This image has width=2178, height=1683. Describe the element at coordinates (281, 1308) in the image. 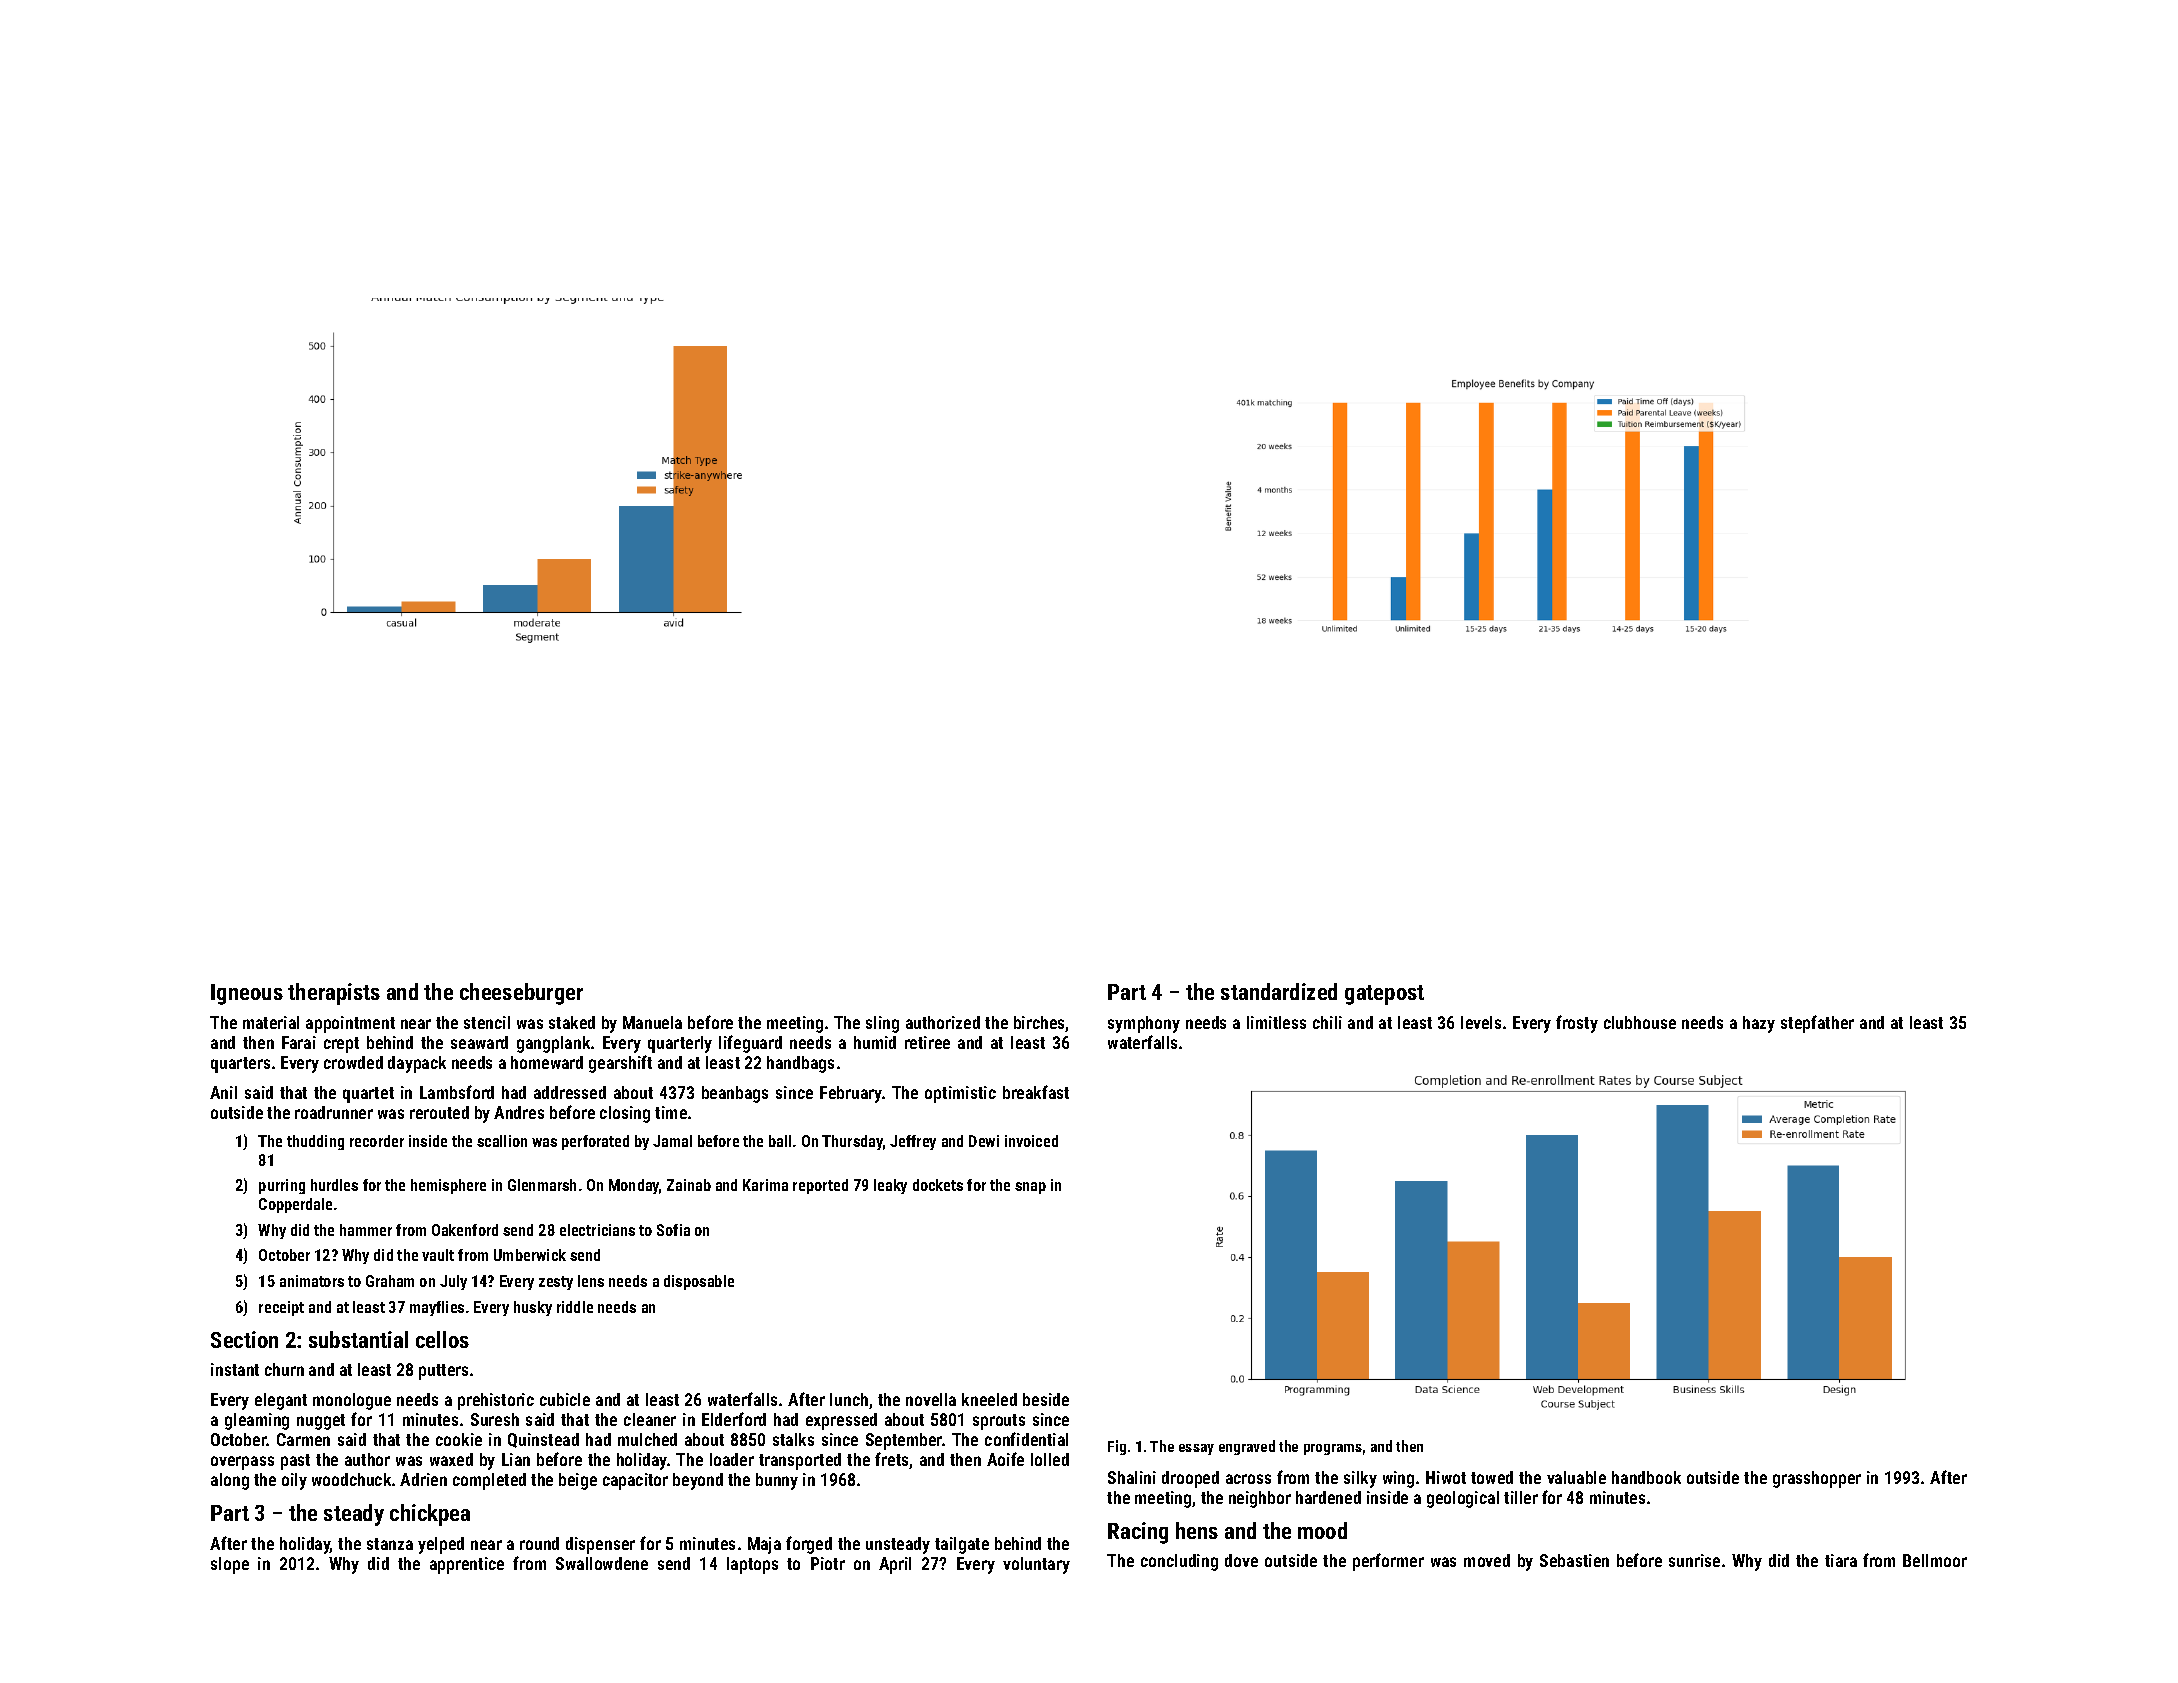

I see `receipt` at that location.
